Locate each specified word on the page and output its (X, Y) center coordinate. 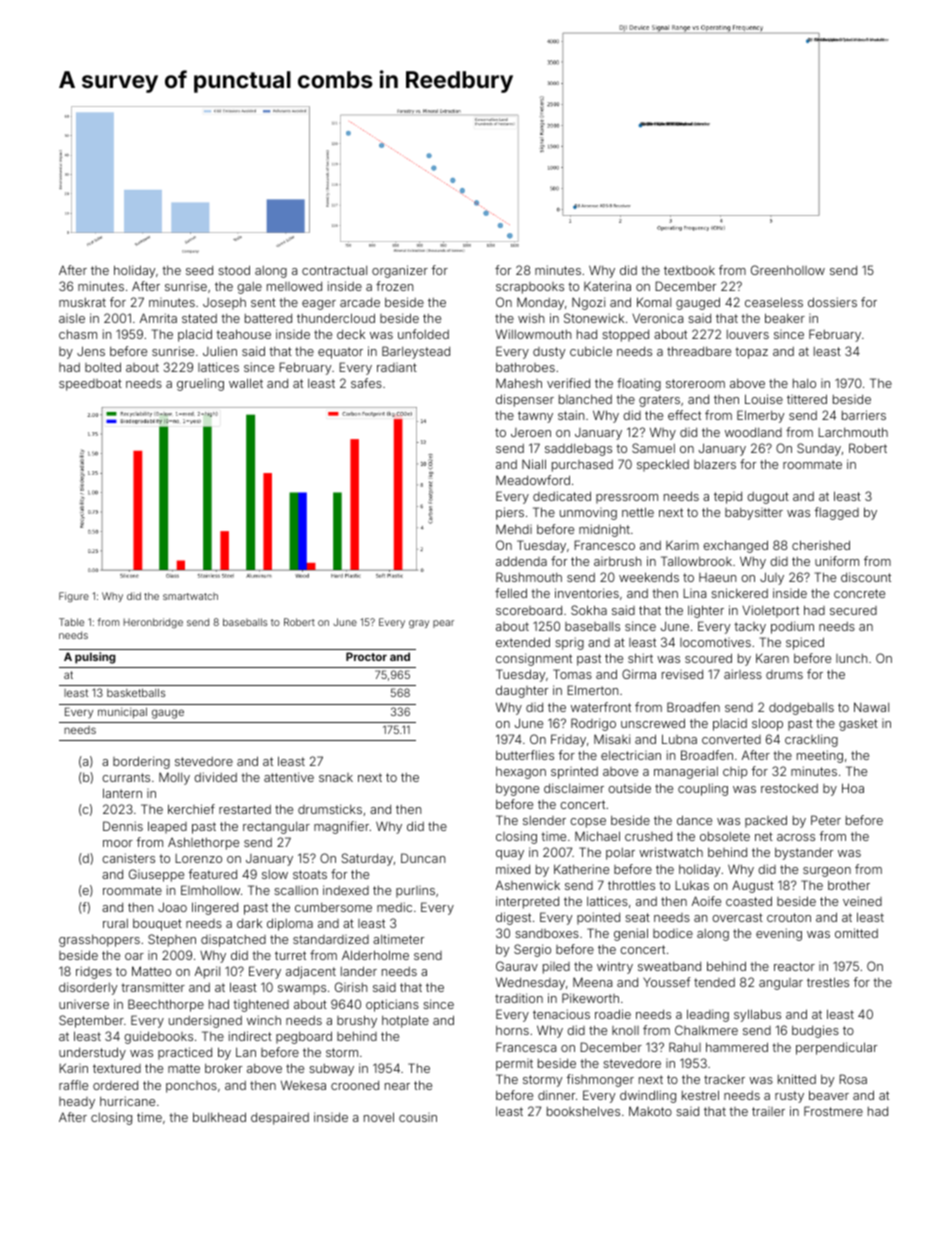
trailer (768, 1111)
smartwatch (190, 596)
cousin (418, 1117)
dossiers (832, 302)
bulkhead (219, 1117)
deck (351, 334)
